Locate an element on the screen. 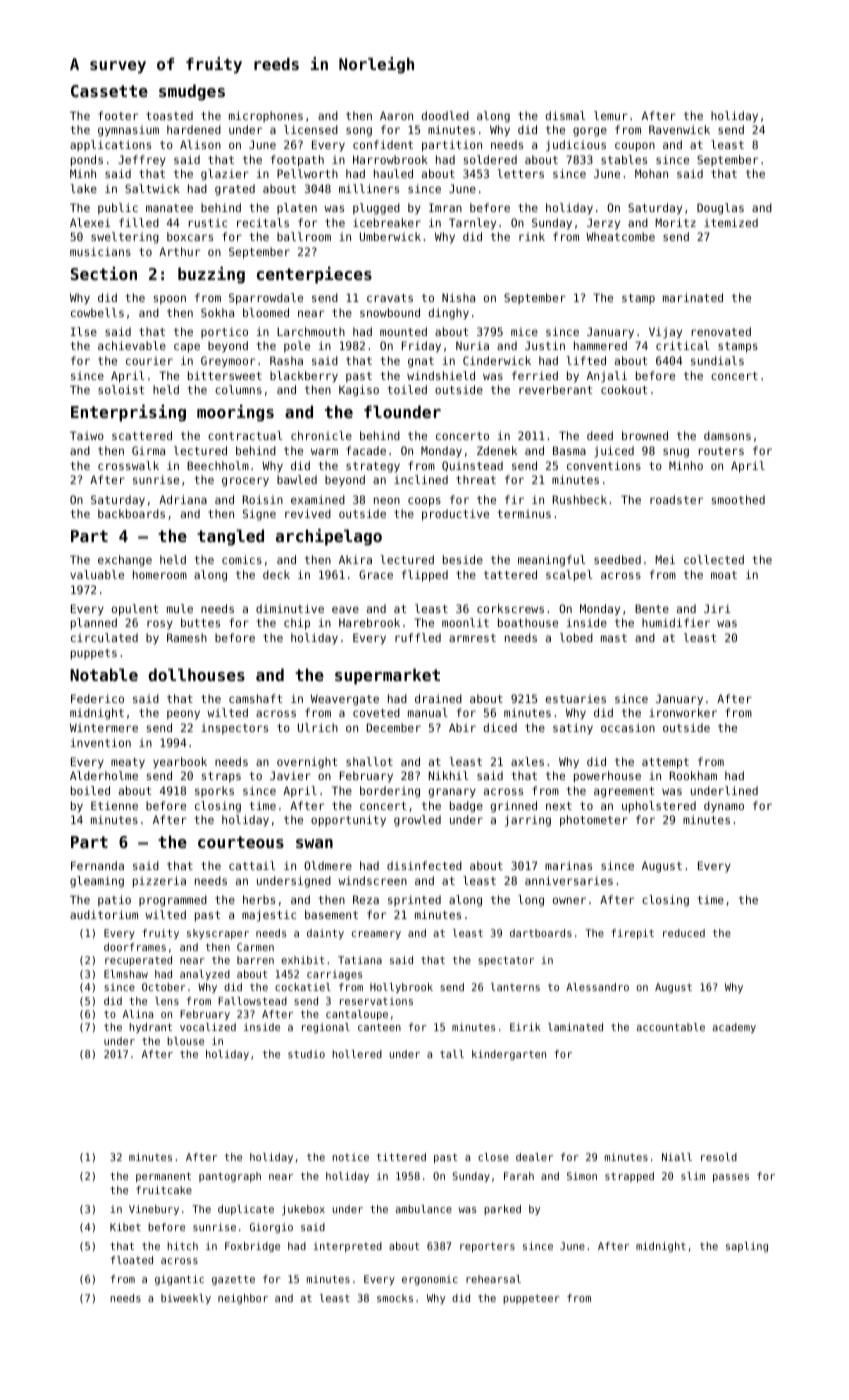 The height and width of the screenshot is (1400, 849). Taiwo is located at coordinates (87, 435).
